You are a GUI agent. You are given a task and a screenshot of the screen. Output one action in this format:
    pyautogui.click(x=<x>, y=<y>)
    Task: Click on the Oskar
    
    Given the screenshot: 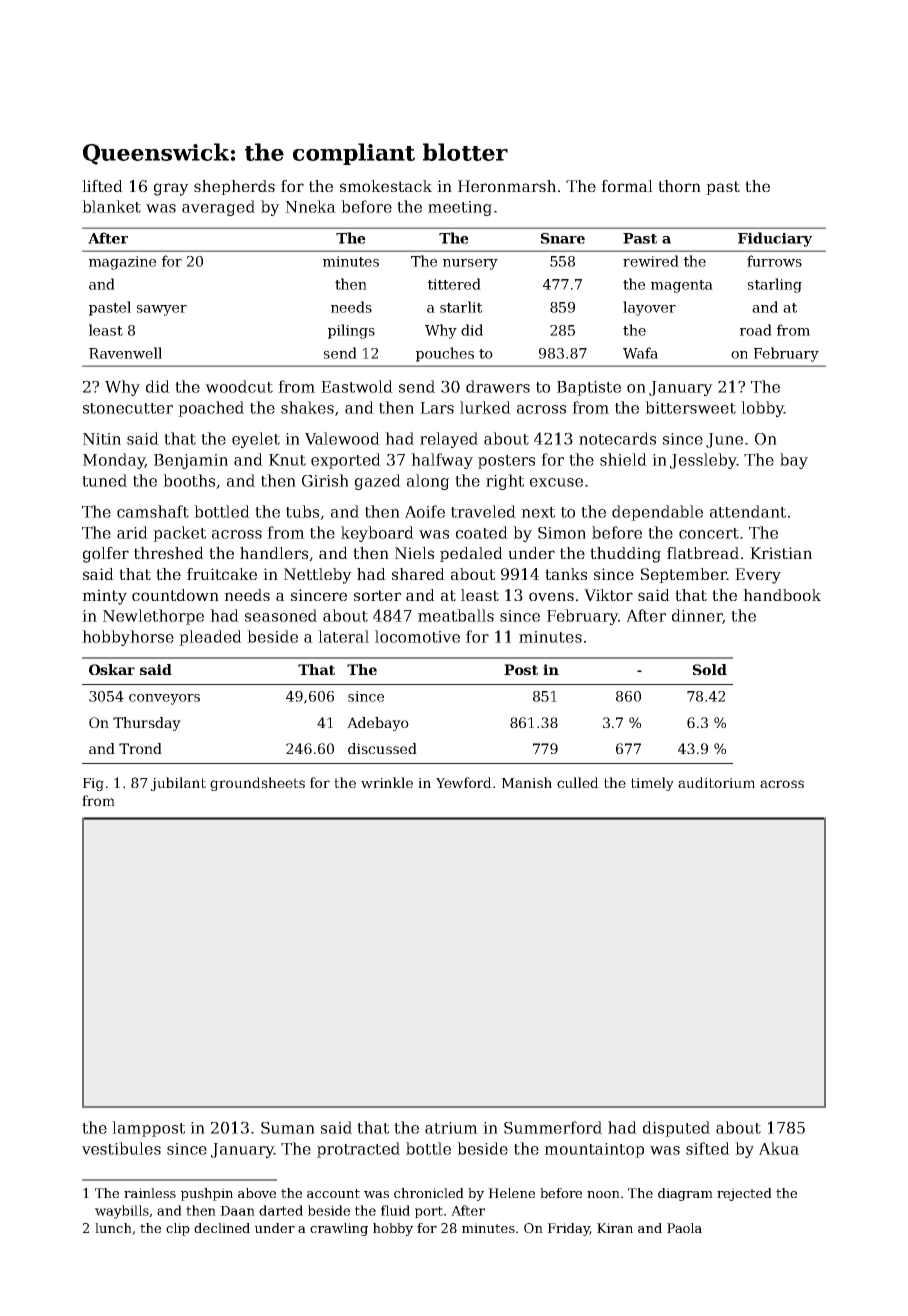 What is the action you would take?
    pyautogui.click(x=112, y=669)
